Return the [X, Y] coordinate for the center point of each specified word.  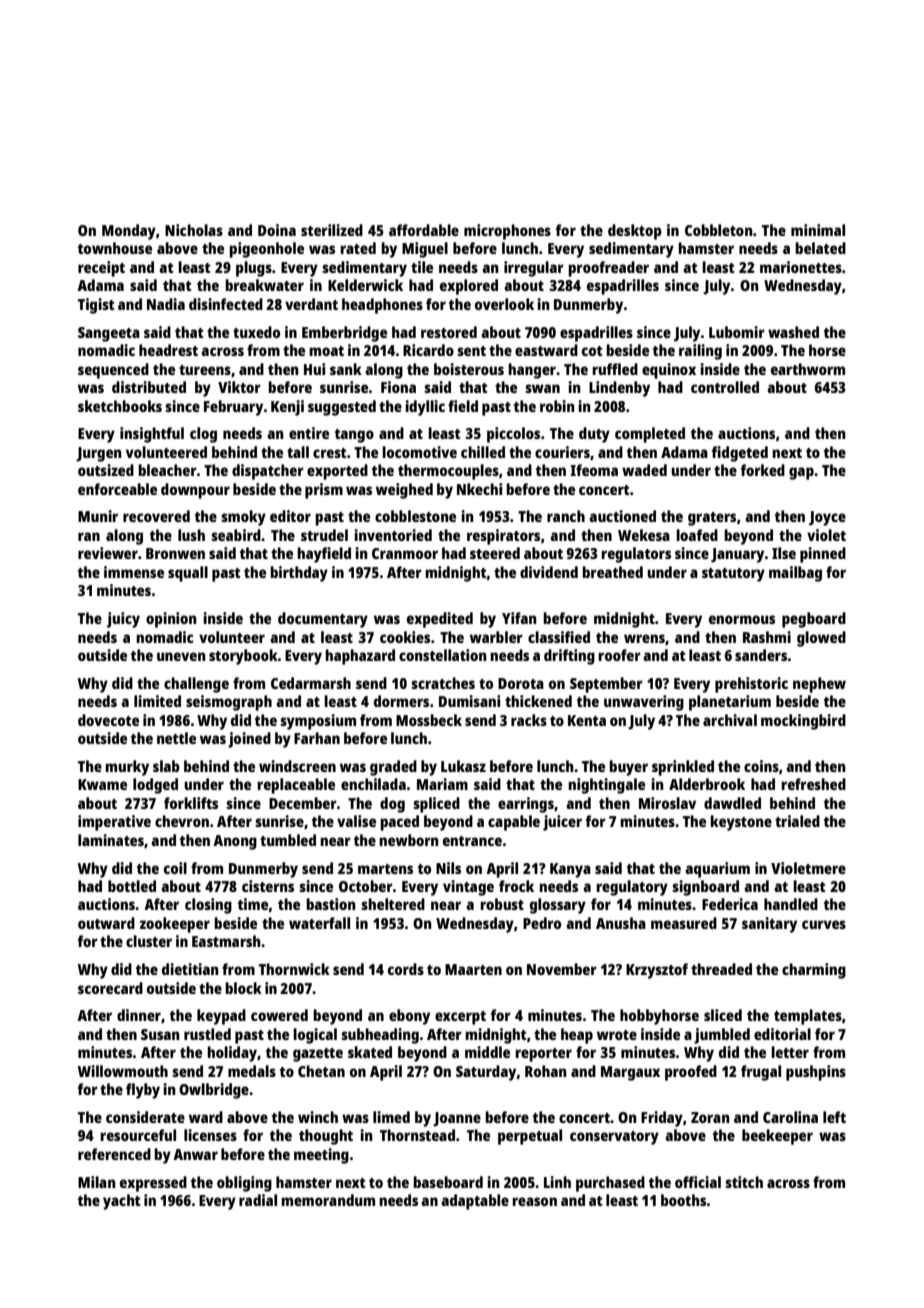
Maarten [473, 969]
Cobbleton [719, 230]
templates [808, 1017]
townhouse [115, 248]
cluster [149, 941]
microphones [507, 232]
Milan [97, 1182]
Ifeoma [594, 470]
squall [188, 574]
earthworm [808, 369]
